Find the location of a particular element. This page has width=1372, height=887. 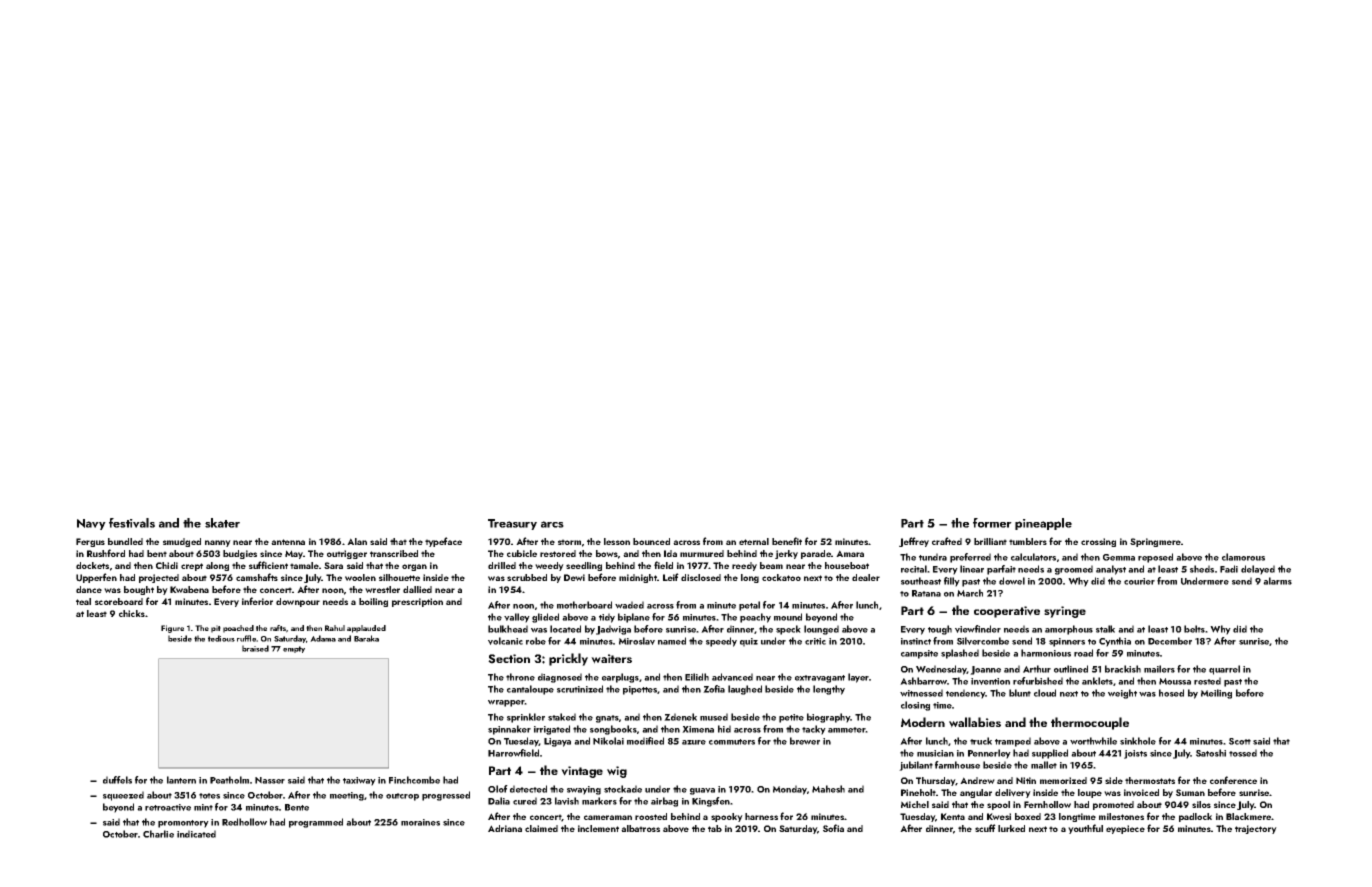

scoreboard is located at coordinates (119, 601).
